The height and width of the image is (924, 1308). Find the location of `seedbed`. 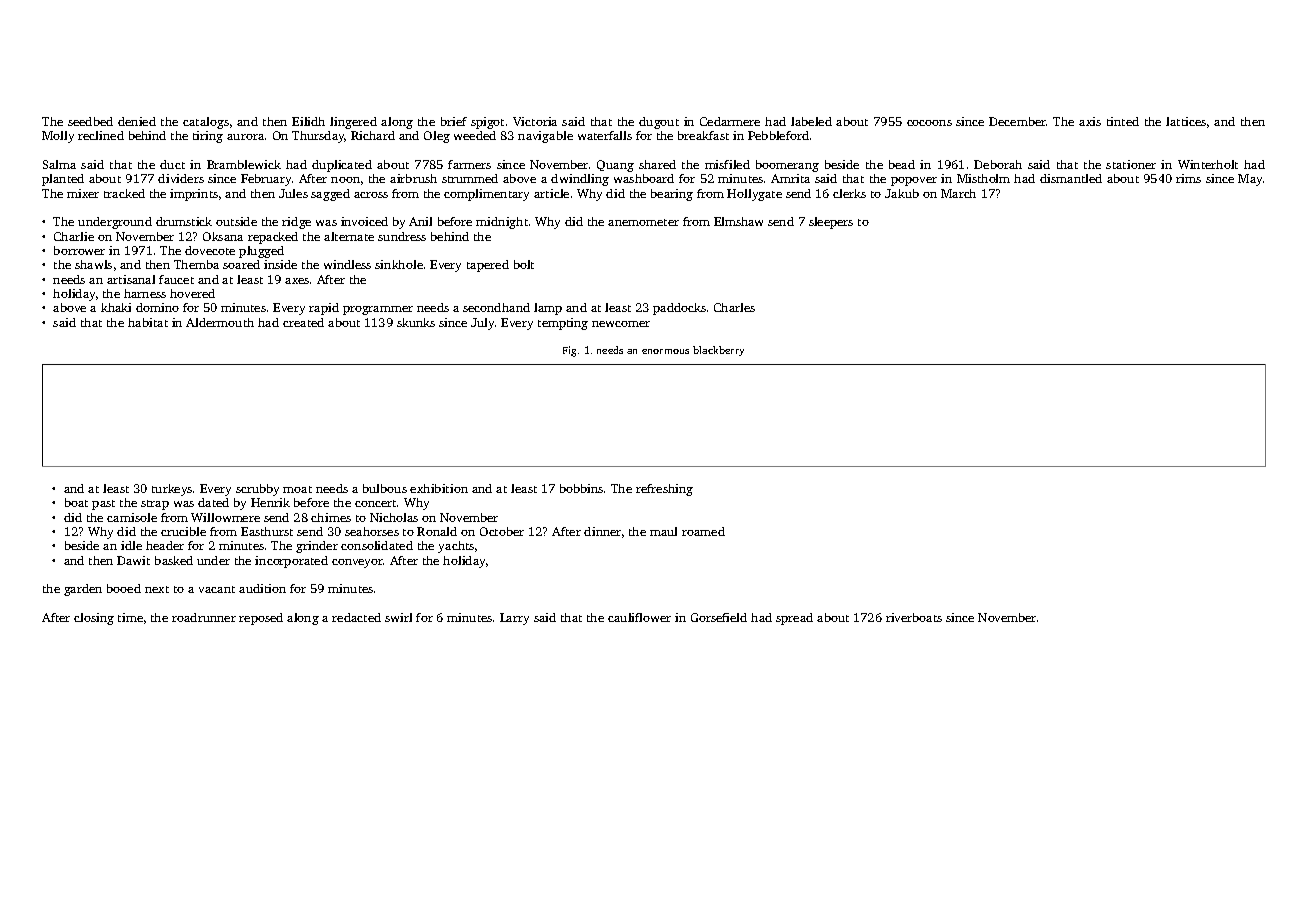

seedbed is located at coordinates (90, 121).
